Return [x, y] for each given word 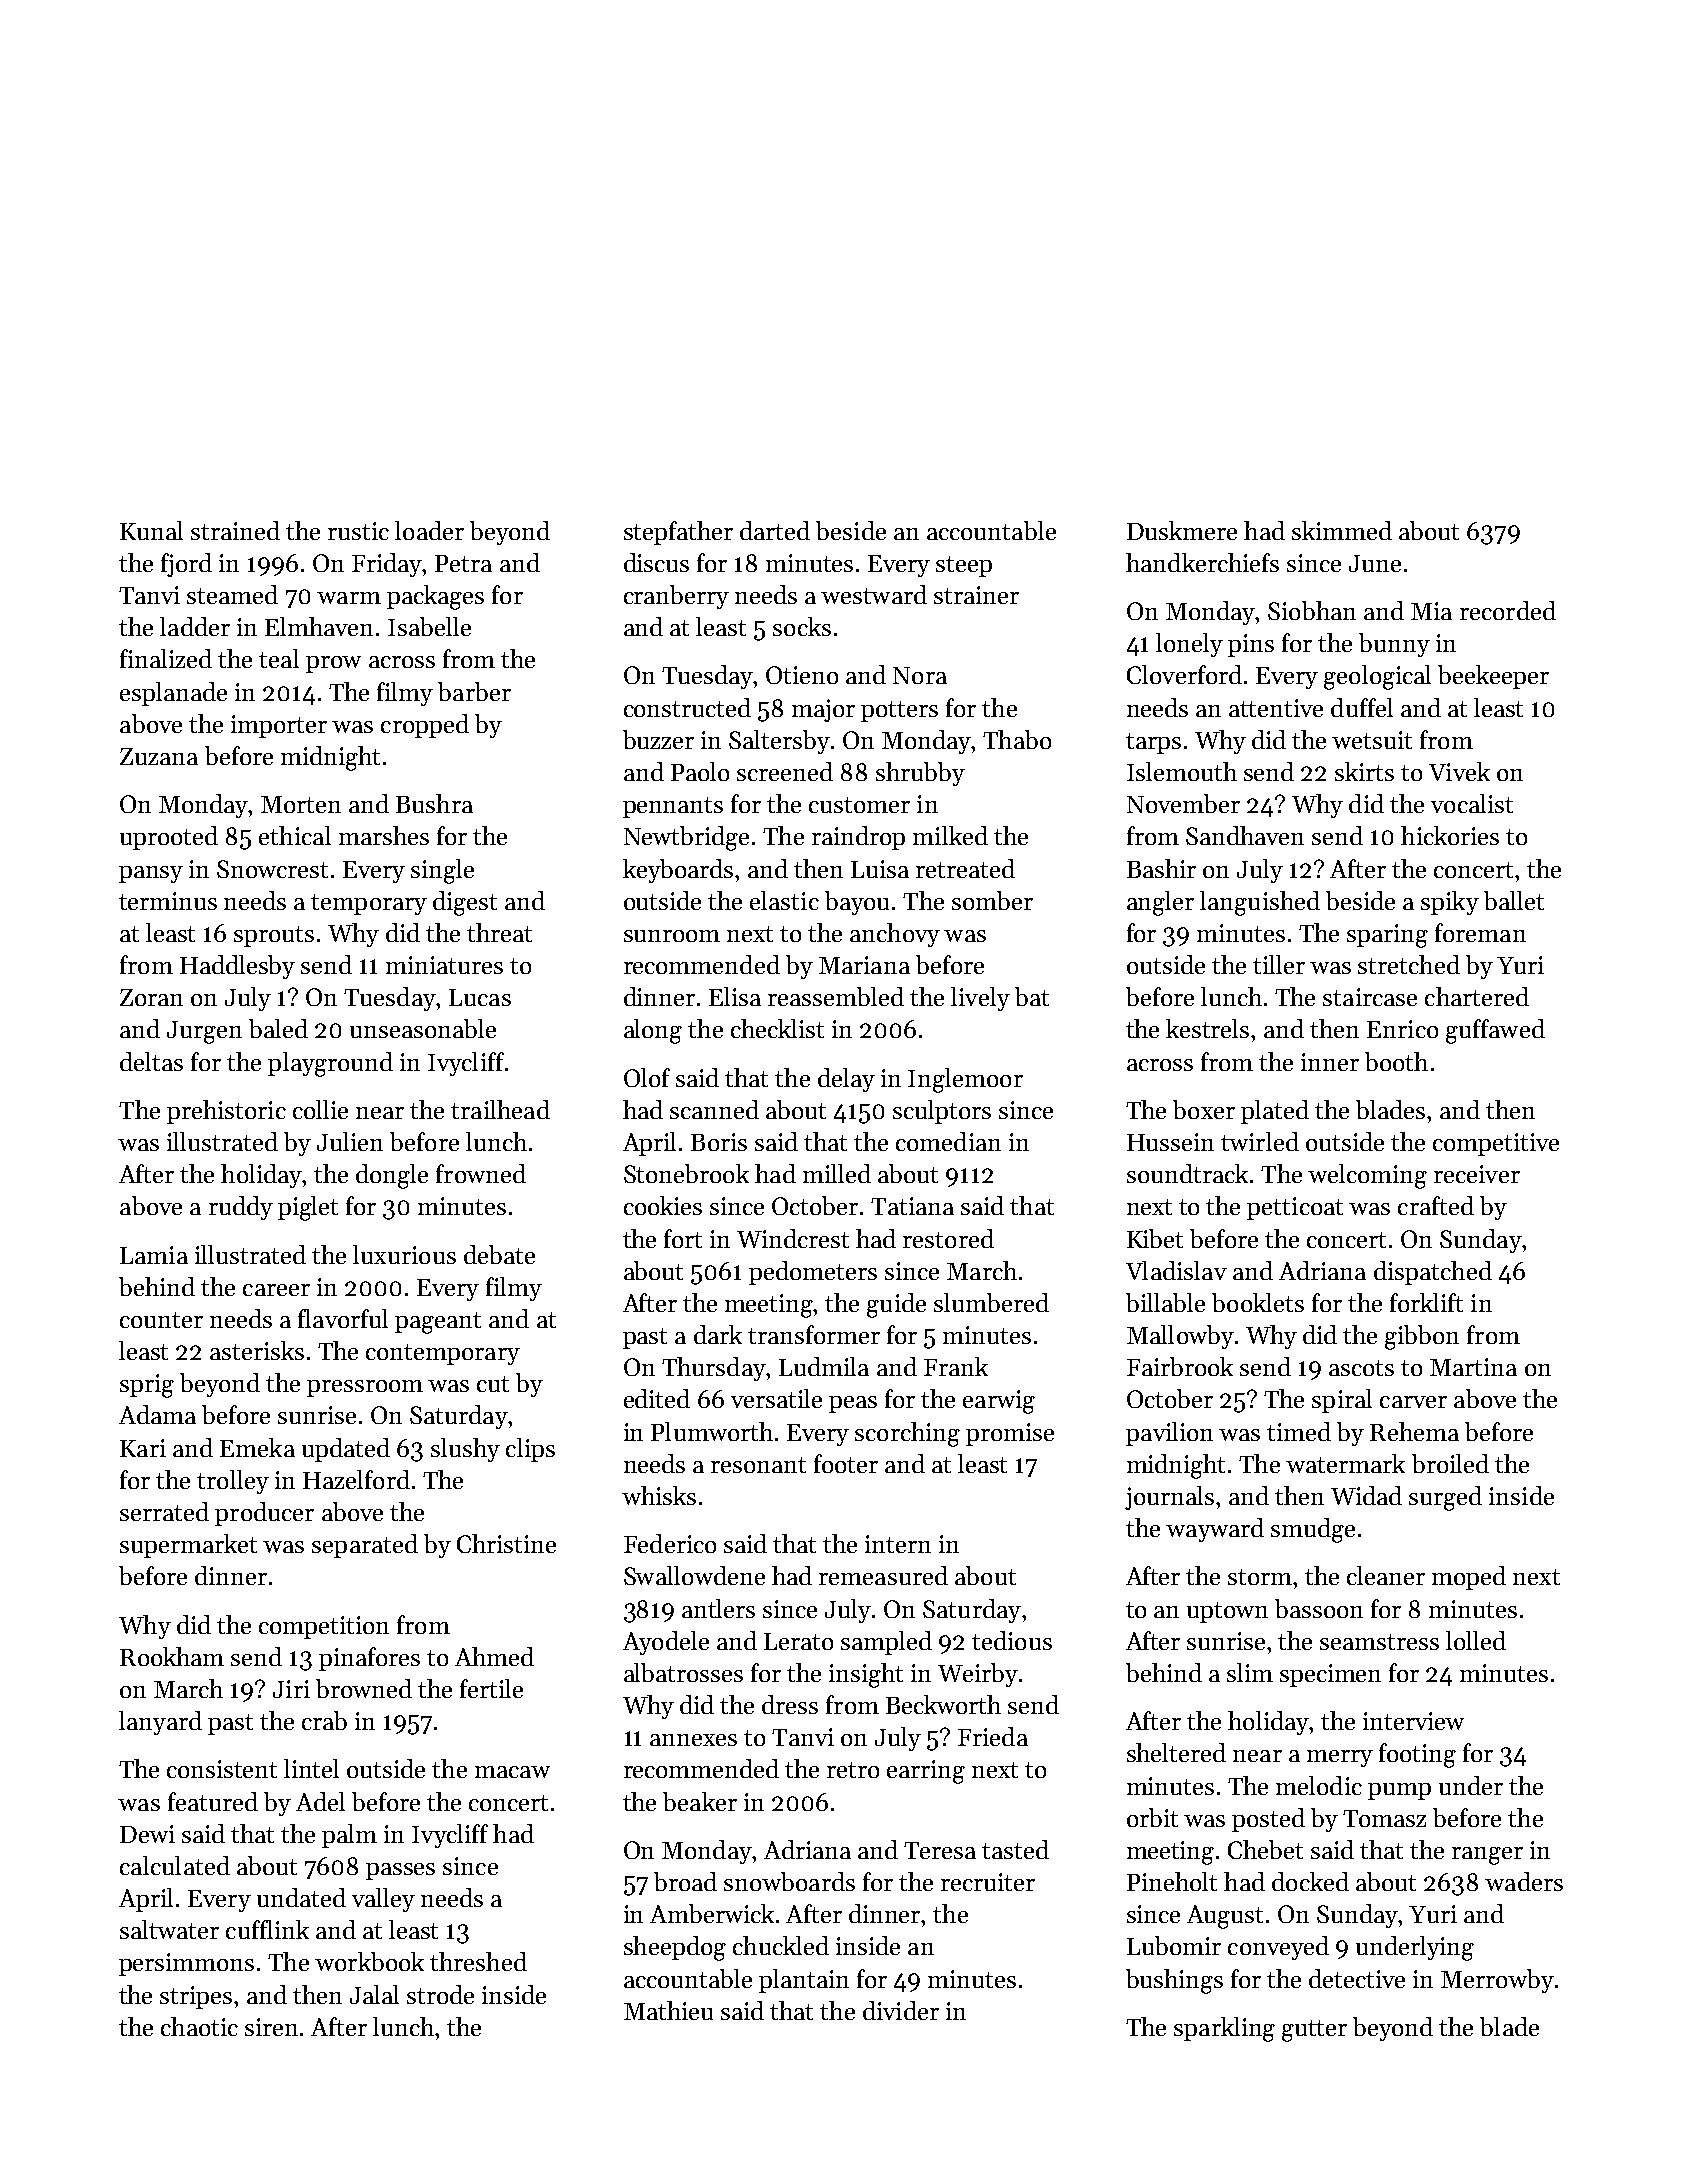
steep [964, 566]
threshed [478, 1961]
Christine [506, 1543]
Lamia [154, 1255]
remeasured [883, 1575]
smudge [1313, 1530]
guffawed [1495, 1031]
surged [1445, 1498]
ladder [195, 626]
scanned [714, 1109]
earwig [999, 1402]
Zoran [151, 997]
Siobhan [1312, 610]
